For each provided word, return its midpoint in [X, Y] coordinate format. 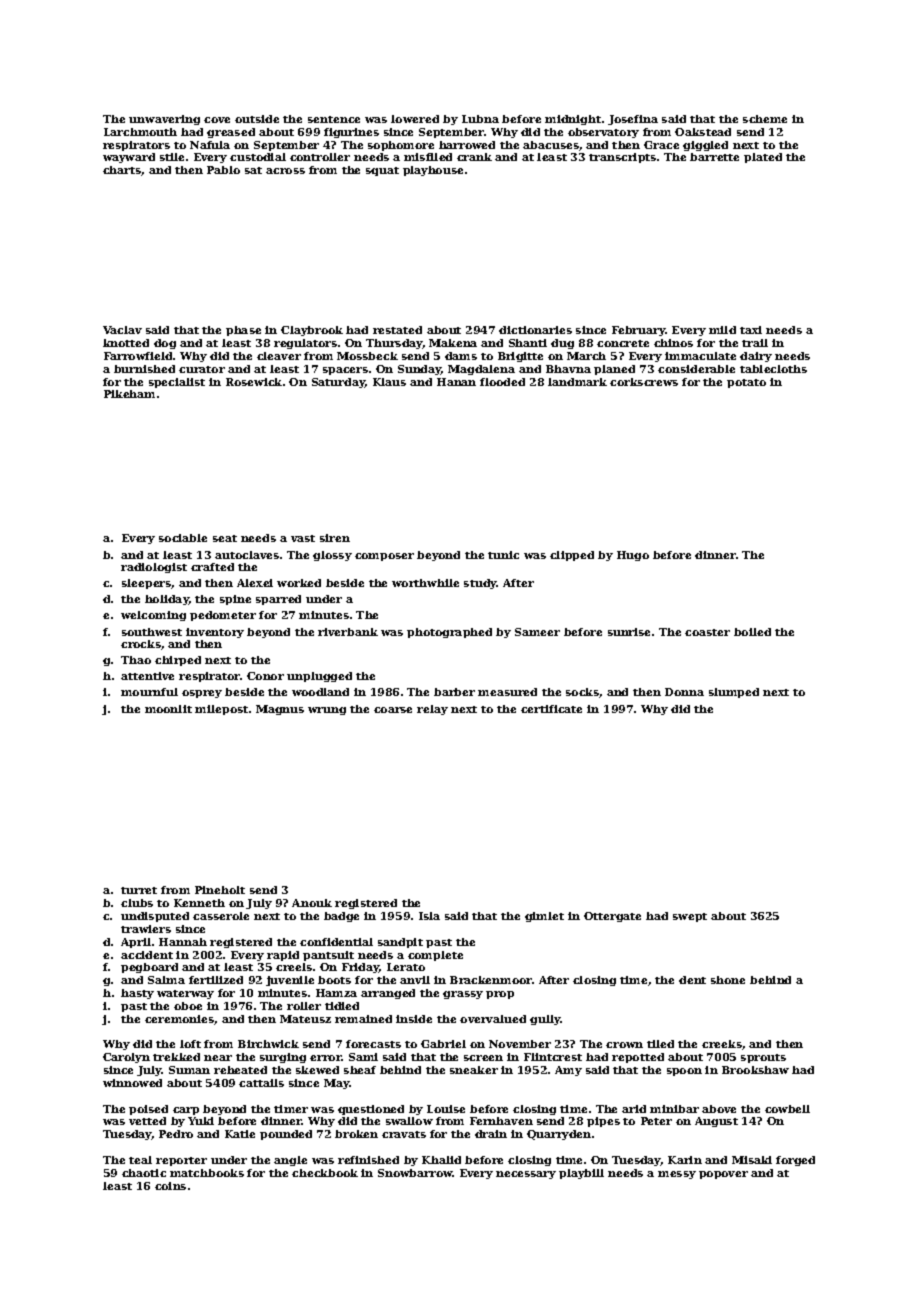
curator [202, 369]
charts [122, 170]
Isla [429, 916]
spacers [345, 371]
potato [746, 383]
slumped [734, 693]
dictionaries [535, 330]
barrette [714, 157]
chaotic [144, 1173]
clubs [137, 903]
